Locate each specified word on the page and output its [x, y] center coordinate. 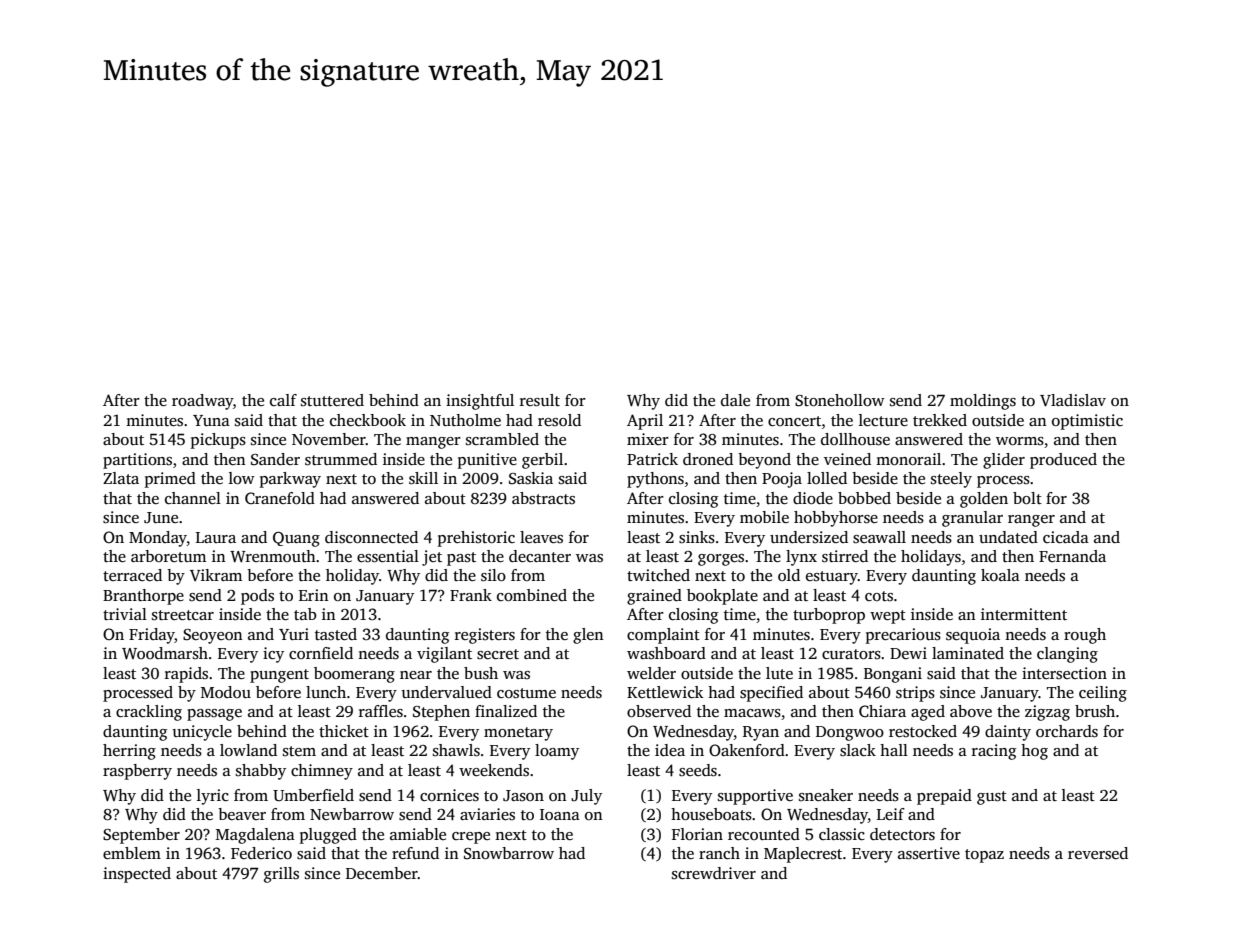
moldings [983, 402]
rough [1085, 636]
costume [526, 693]
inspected [137, 875]
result [540, 400]
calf [283, 400]
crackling [149, 713]
